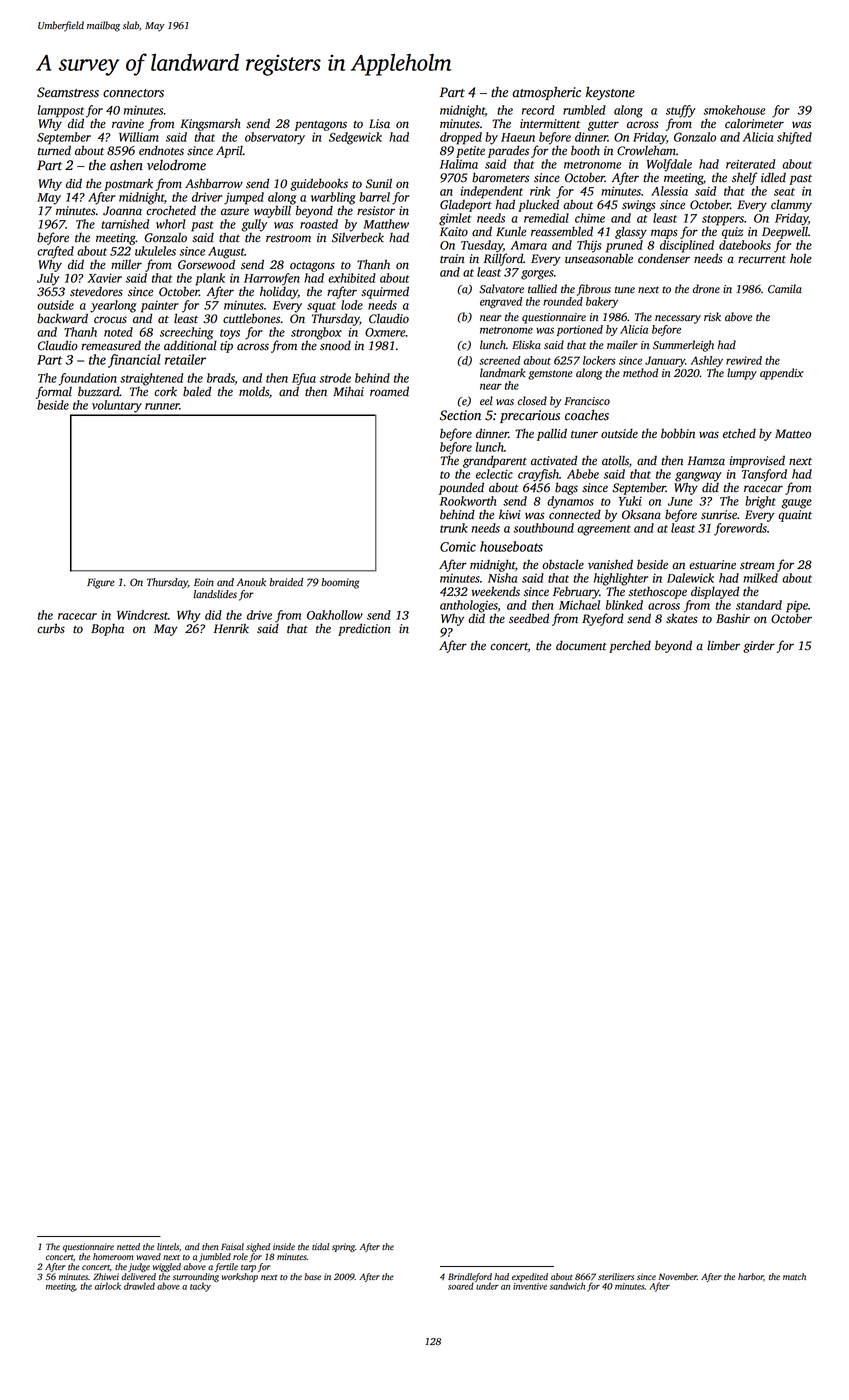 This document has height=1400, width=849. What do you see at coordinates (723, 645) in the document?
I see `limber` at bounding box center [723, 645].
